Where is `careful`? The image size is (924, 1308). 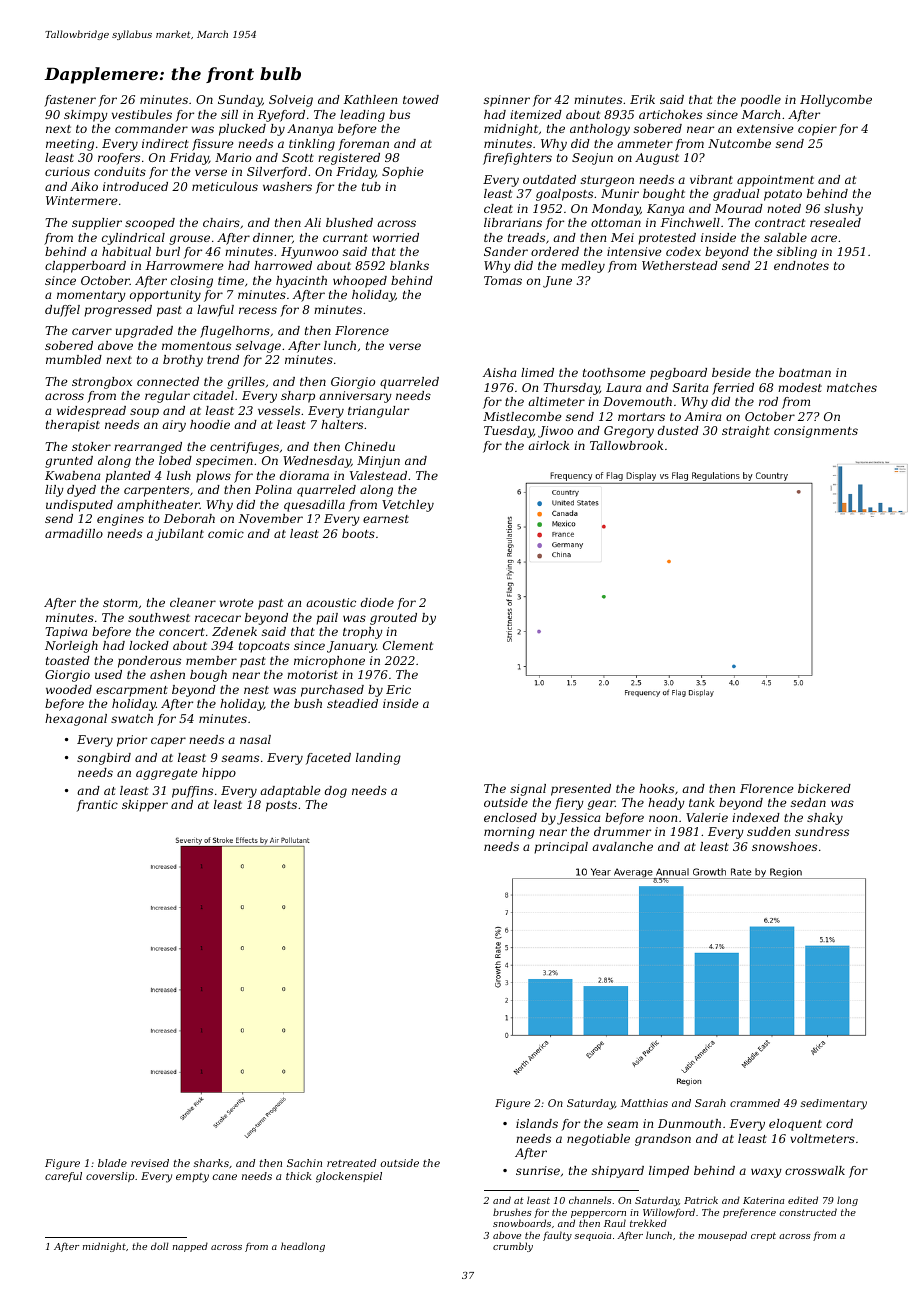
careful is located at coordinates (63, 1177).
